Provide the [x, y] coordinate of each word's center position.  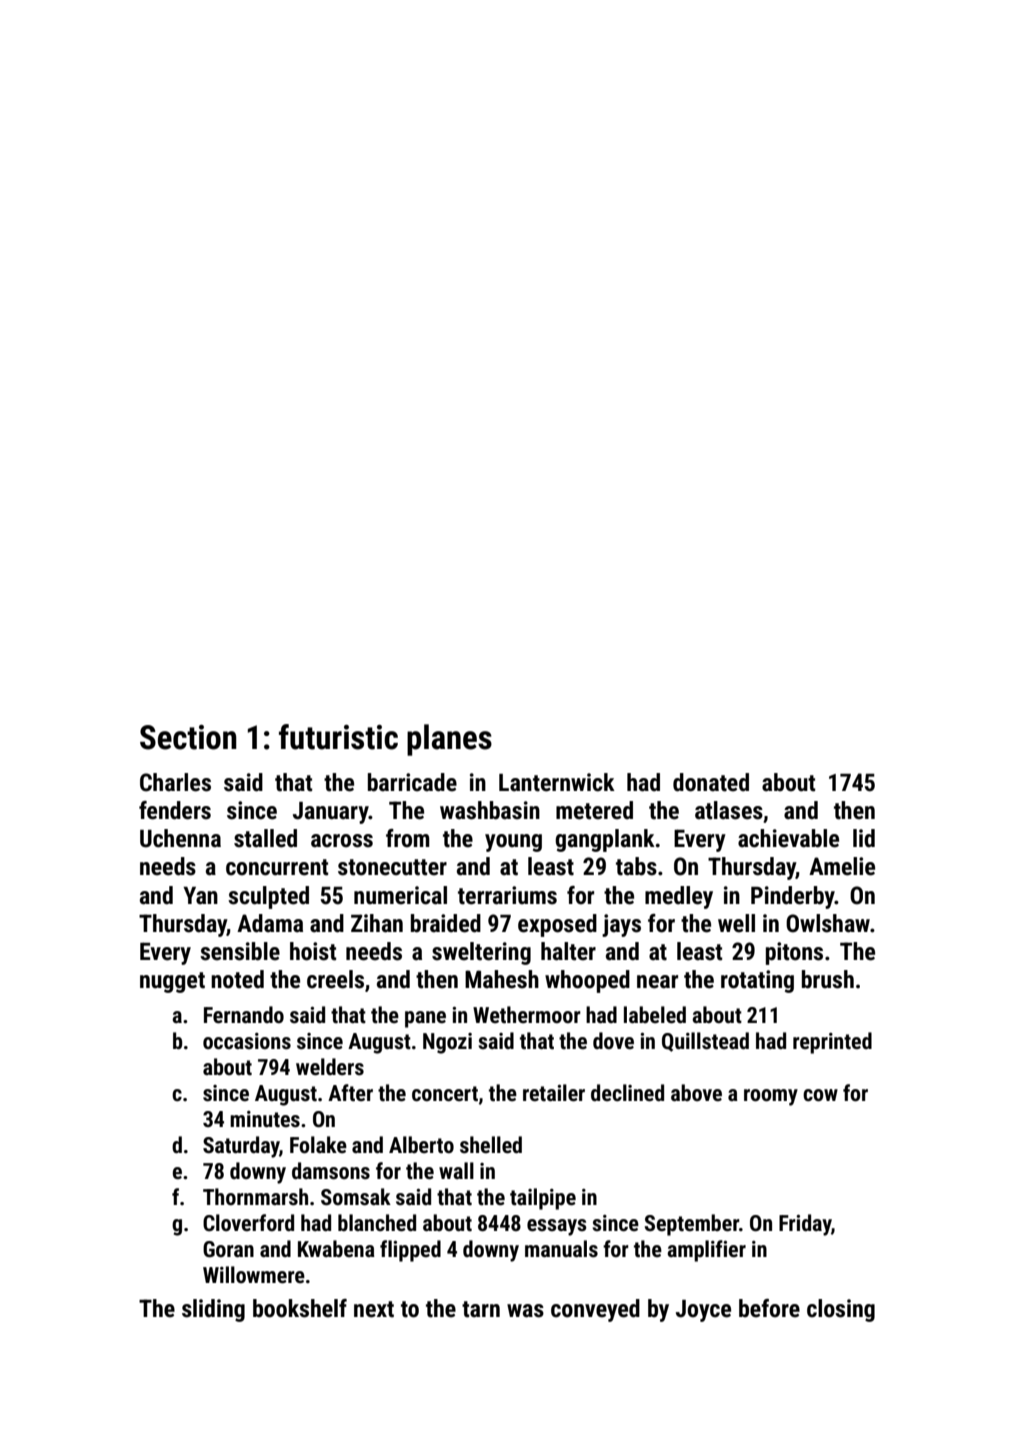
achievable [788, 838]
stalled [265, 838]
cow [820, 1095]
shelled [491, 1145]
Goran [228, 1249]
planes [449, 740]
